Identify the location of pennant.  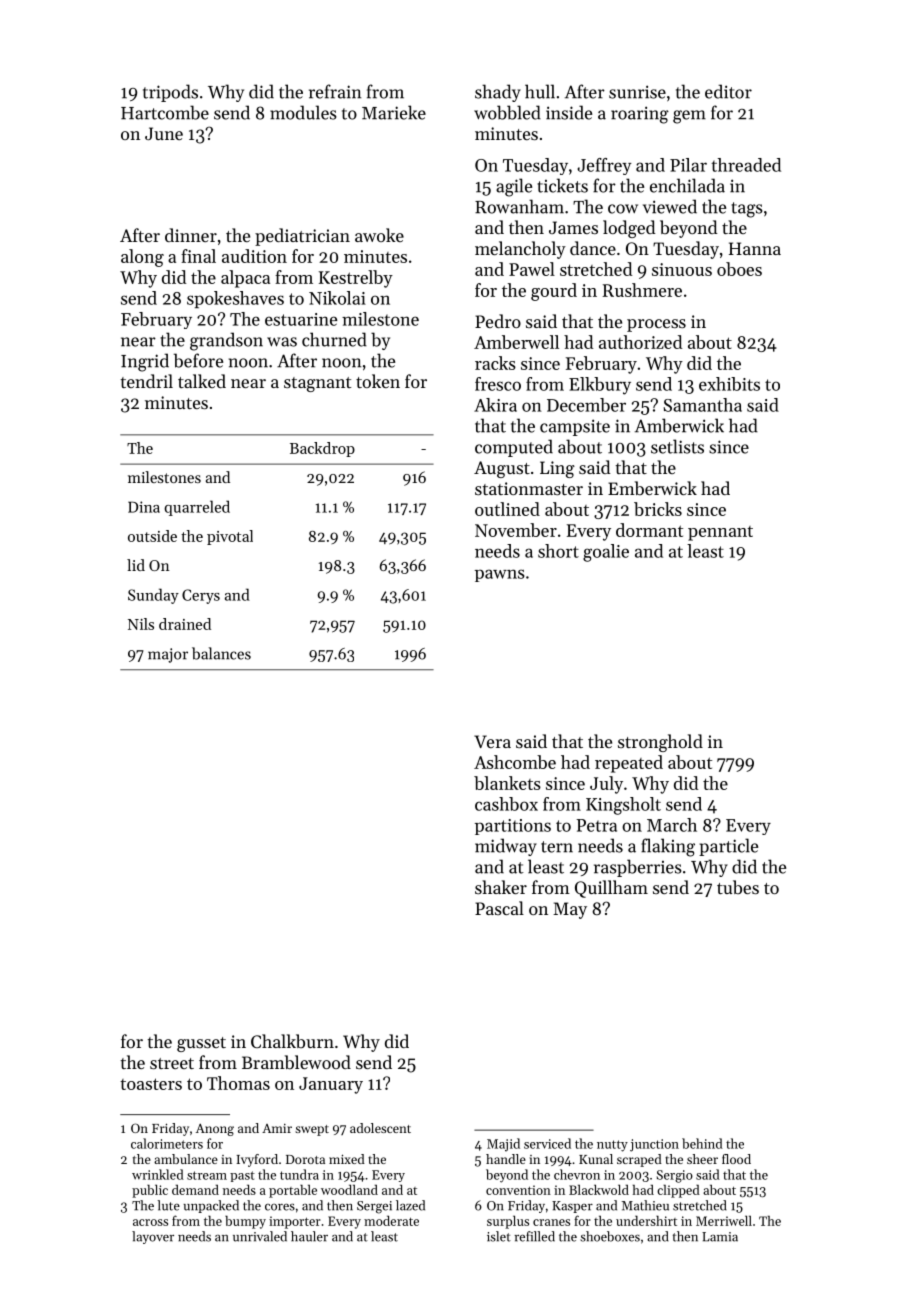
(720, 533).
